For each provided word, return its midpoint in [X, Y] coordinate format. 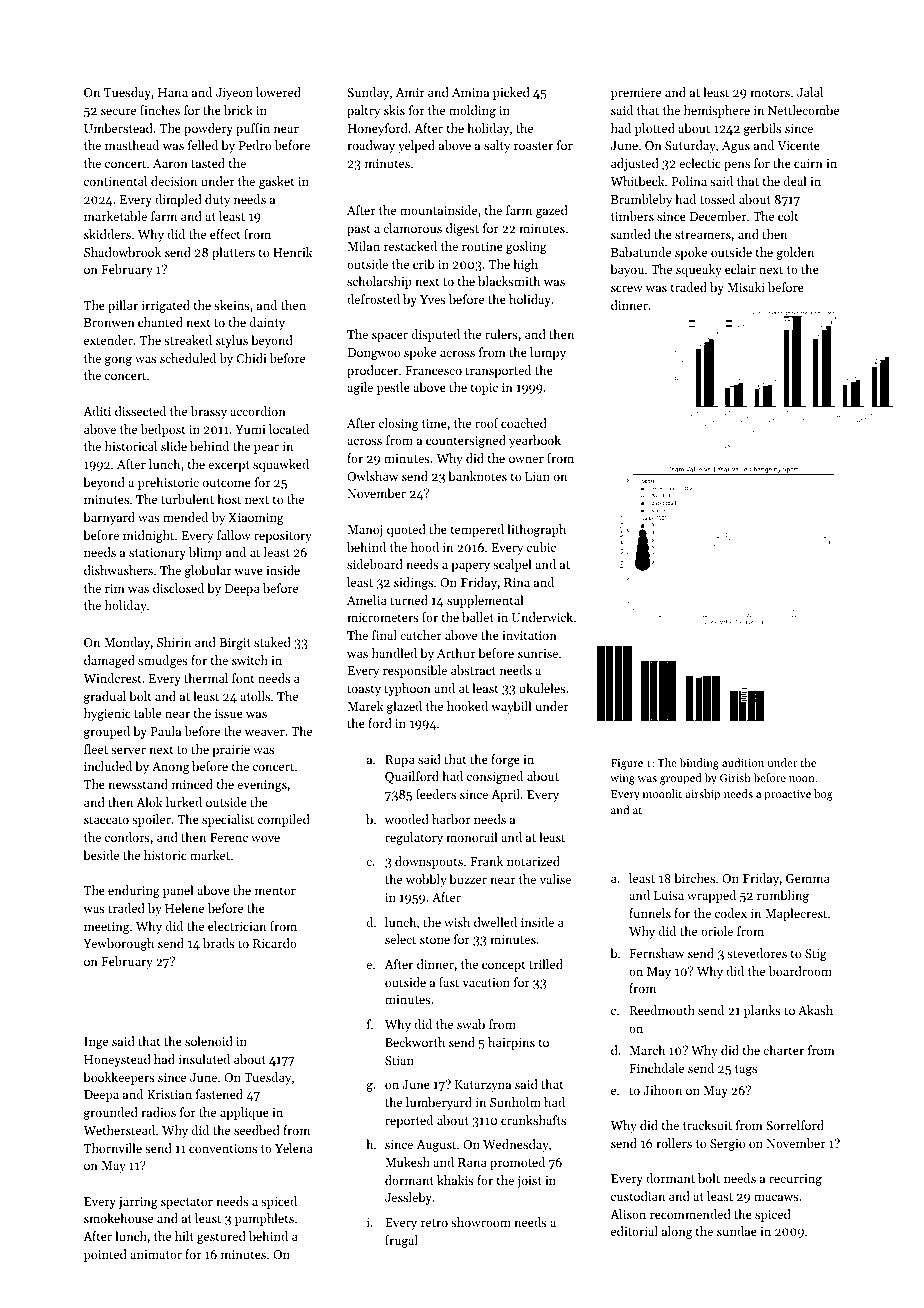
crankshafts [533, 1120]
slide [174, 446]
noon [802, 779]
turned [409, 600]
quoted [406, 530]
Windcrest [112, 678]
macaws [776, 1197]
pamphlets [264, 1219]
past [358, 230]
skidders [107, 234]
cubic [541, 547]
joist [529, 1182]
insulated [204, 1059]
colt [788, 216]
